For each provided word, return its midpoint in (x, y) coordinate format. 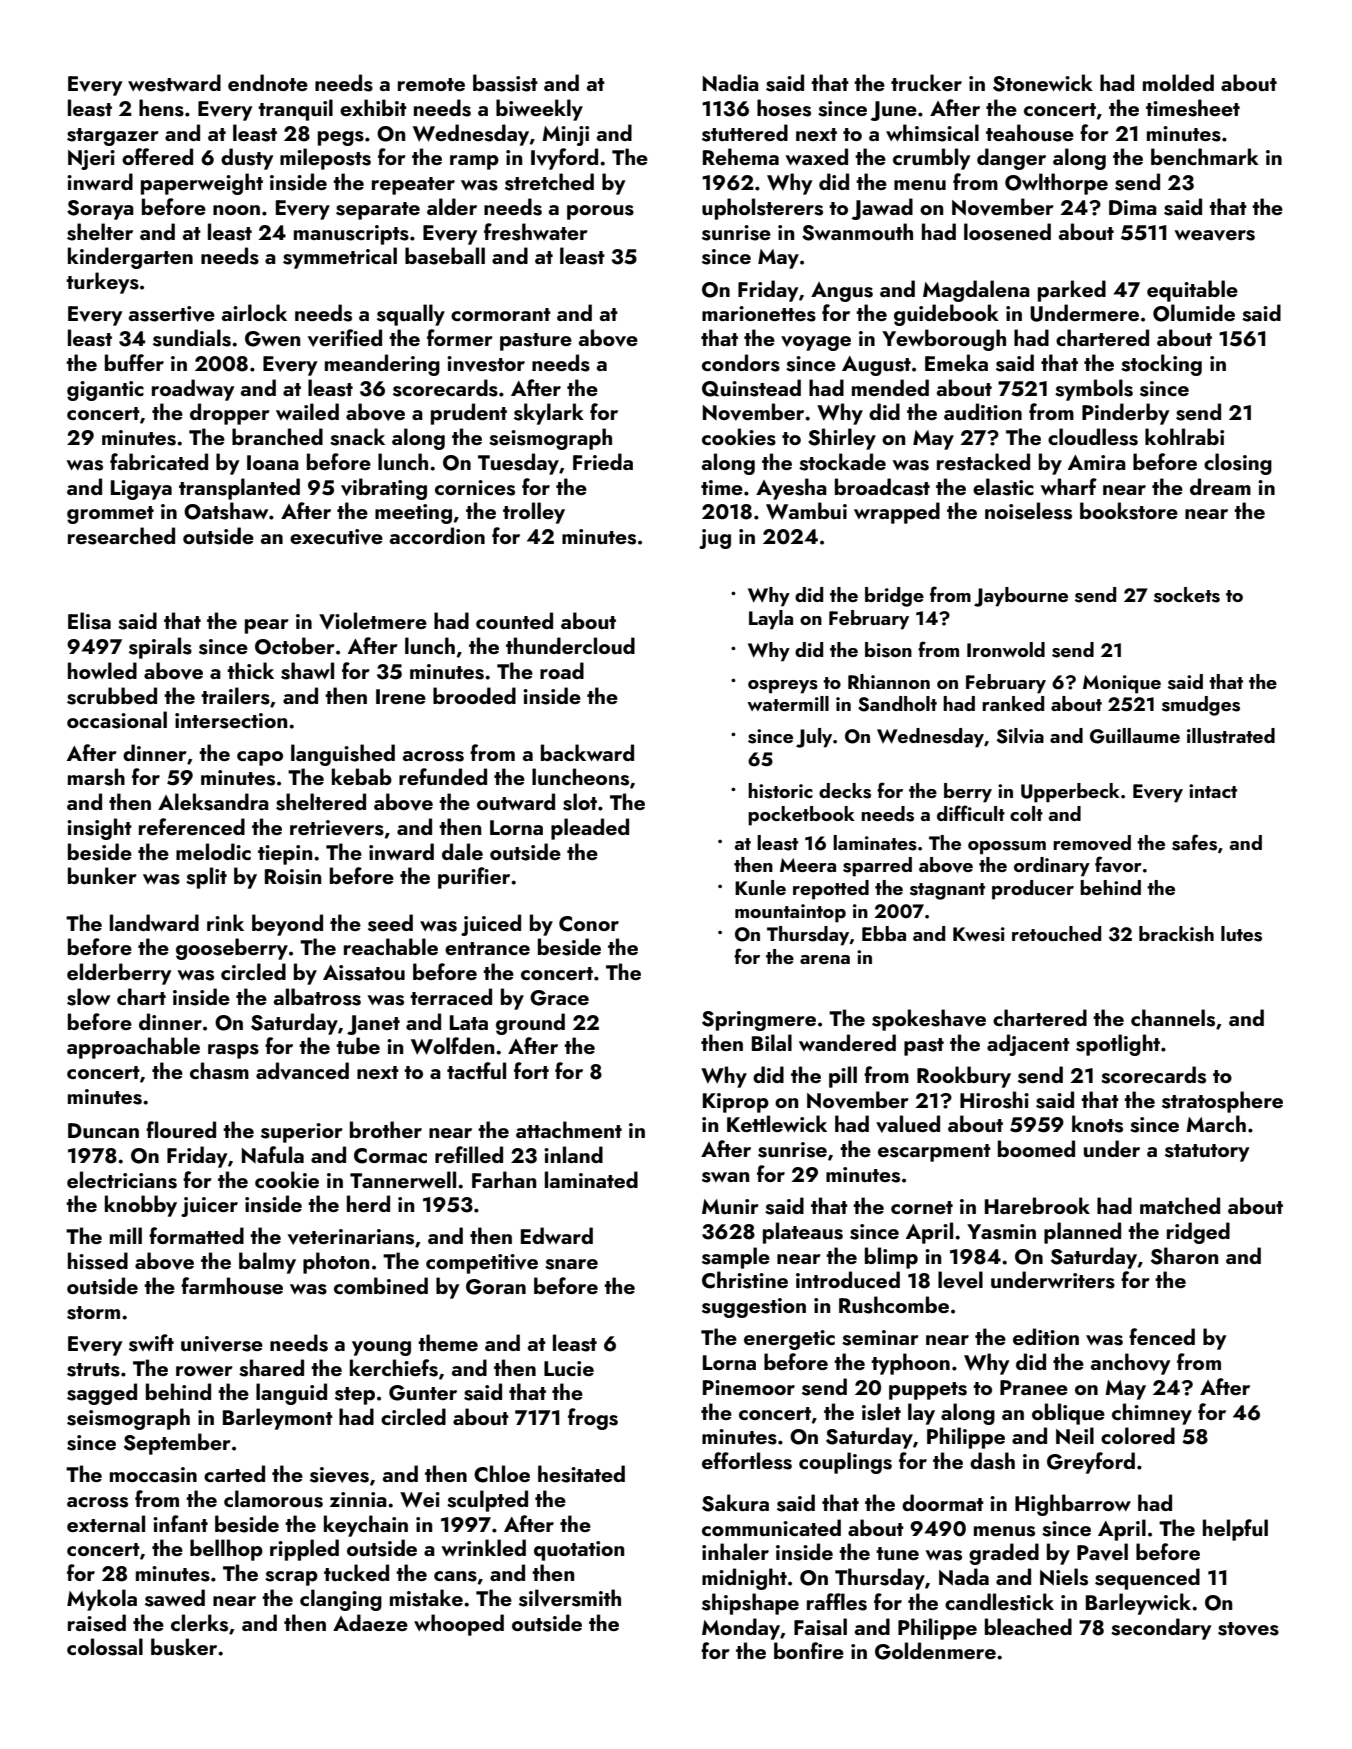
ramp (474, 162)
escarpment (934, 1153)
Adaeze (370, 1622)
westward (174, 83)
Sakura (735, 1503)
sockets (1187, 595)
